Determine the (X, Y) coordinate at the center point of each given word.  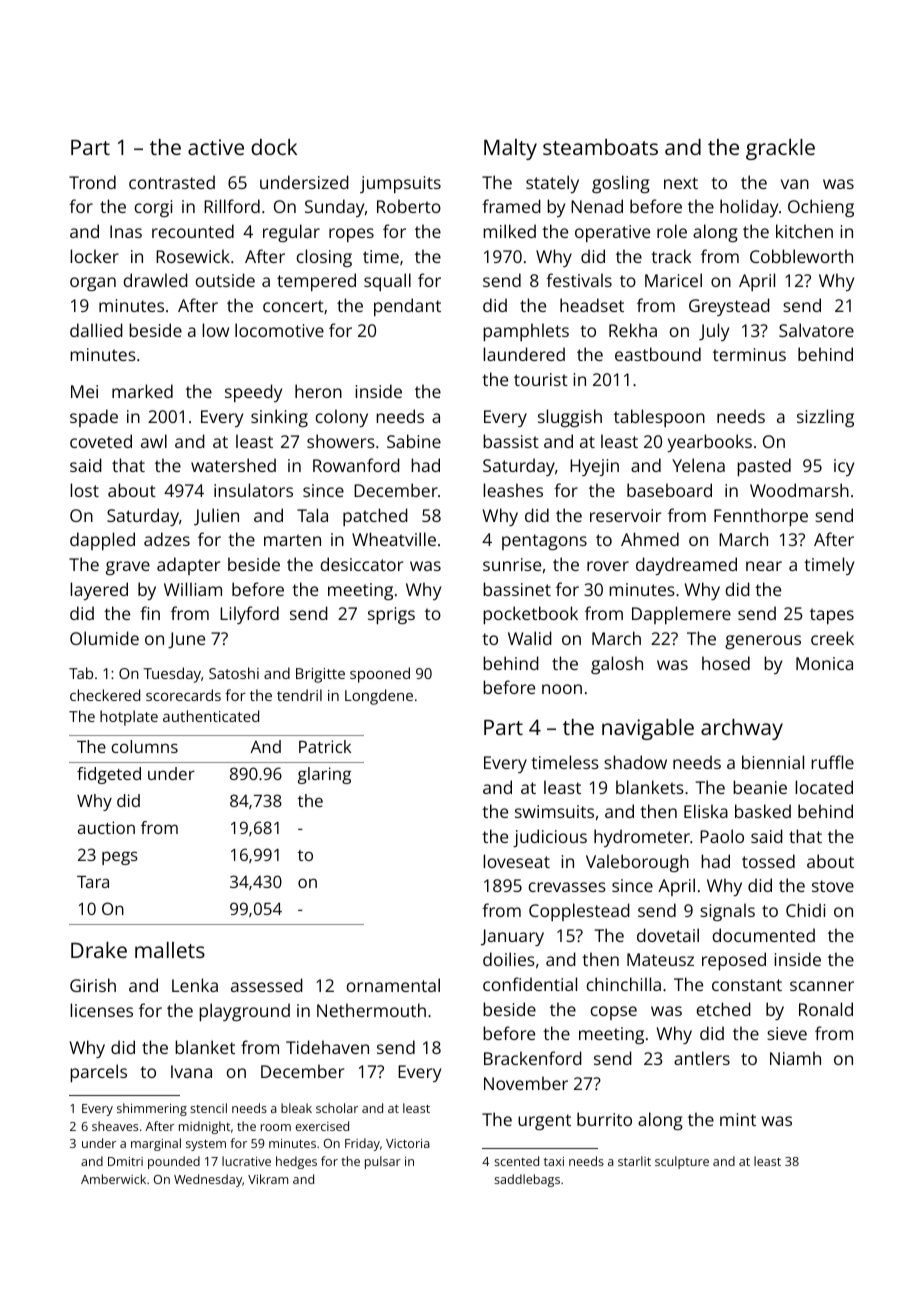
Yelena (698, 465)
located (824, 787)
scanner (822, 986)
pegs (120, 858)
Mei (84, 391)
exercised (322, 1126)
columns (144, 746)
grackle (780, 149)
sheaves (115, 1126)
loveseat (516, 861)
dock (274, 147)
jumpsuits (400, 184)
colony (342, 418)
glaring (324, 775)
